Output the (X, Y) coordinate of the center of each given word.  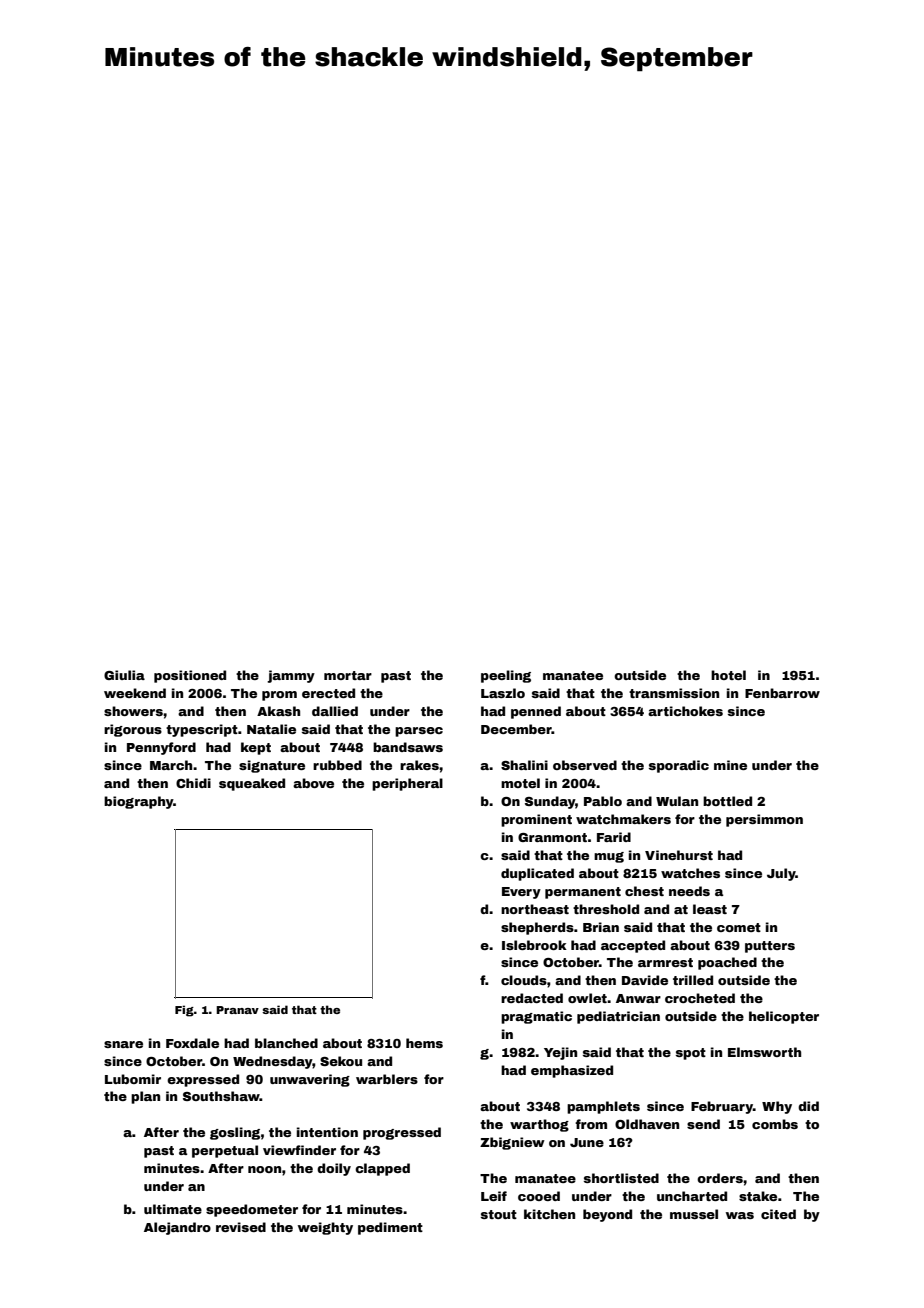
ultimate (173, 1209)
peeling (506, 676)
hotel (728, 675)
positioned (190, 676)
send (703, 1124)
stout (499, 1214)
